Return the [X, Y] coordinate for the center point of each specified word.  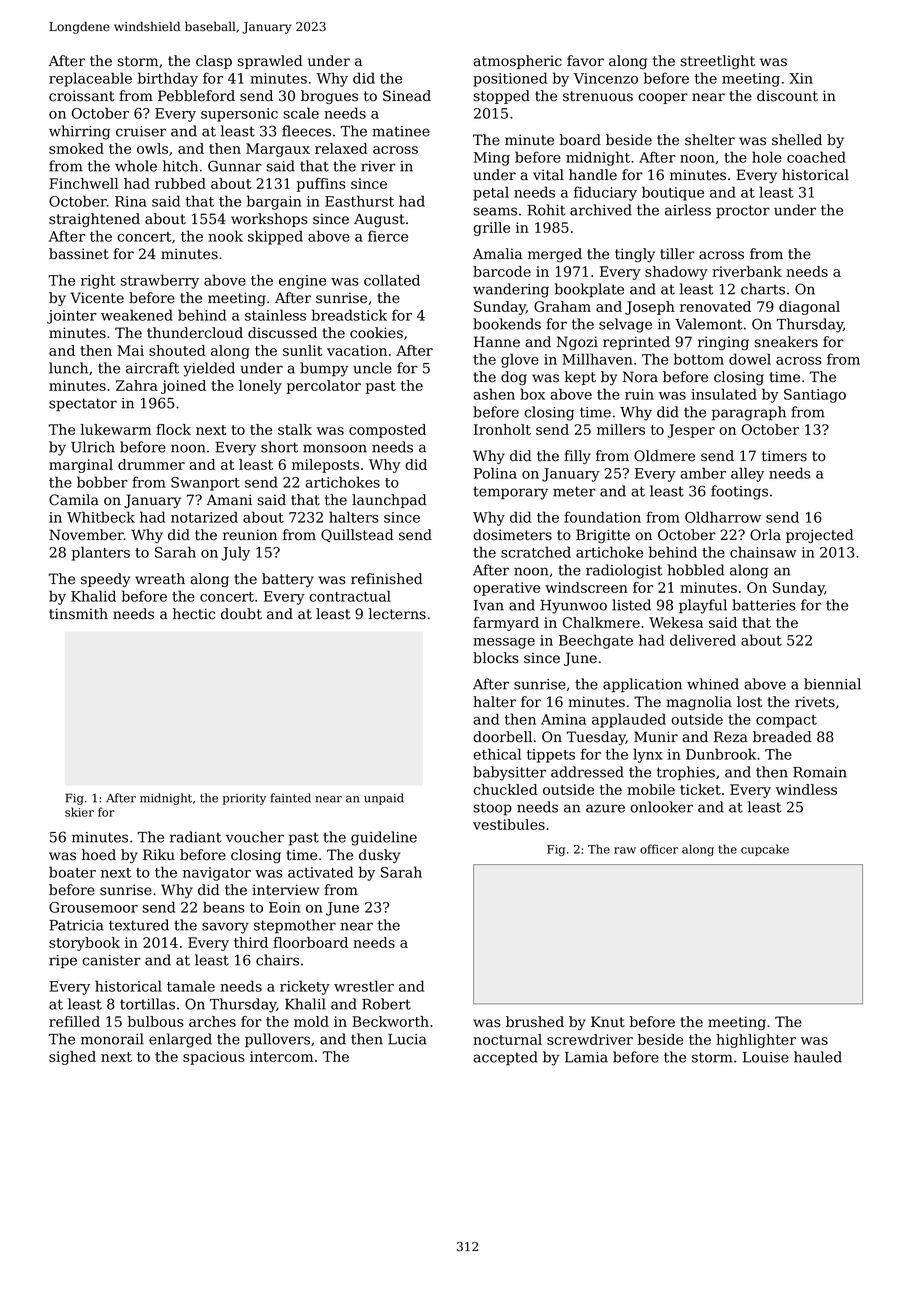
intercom [281, 1056]
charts [763, 289]
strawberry [159, 281]
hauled [818, 1057]
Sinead [407, 96]
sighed [72, 1058]
